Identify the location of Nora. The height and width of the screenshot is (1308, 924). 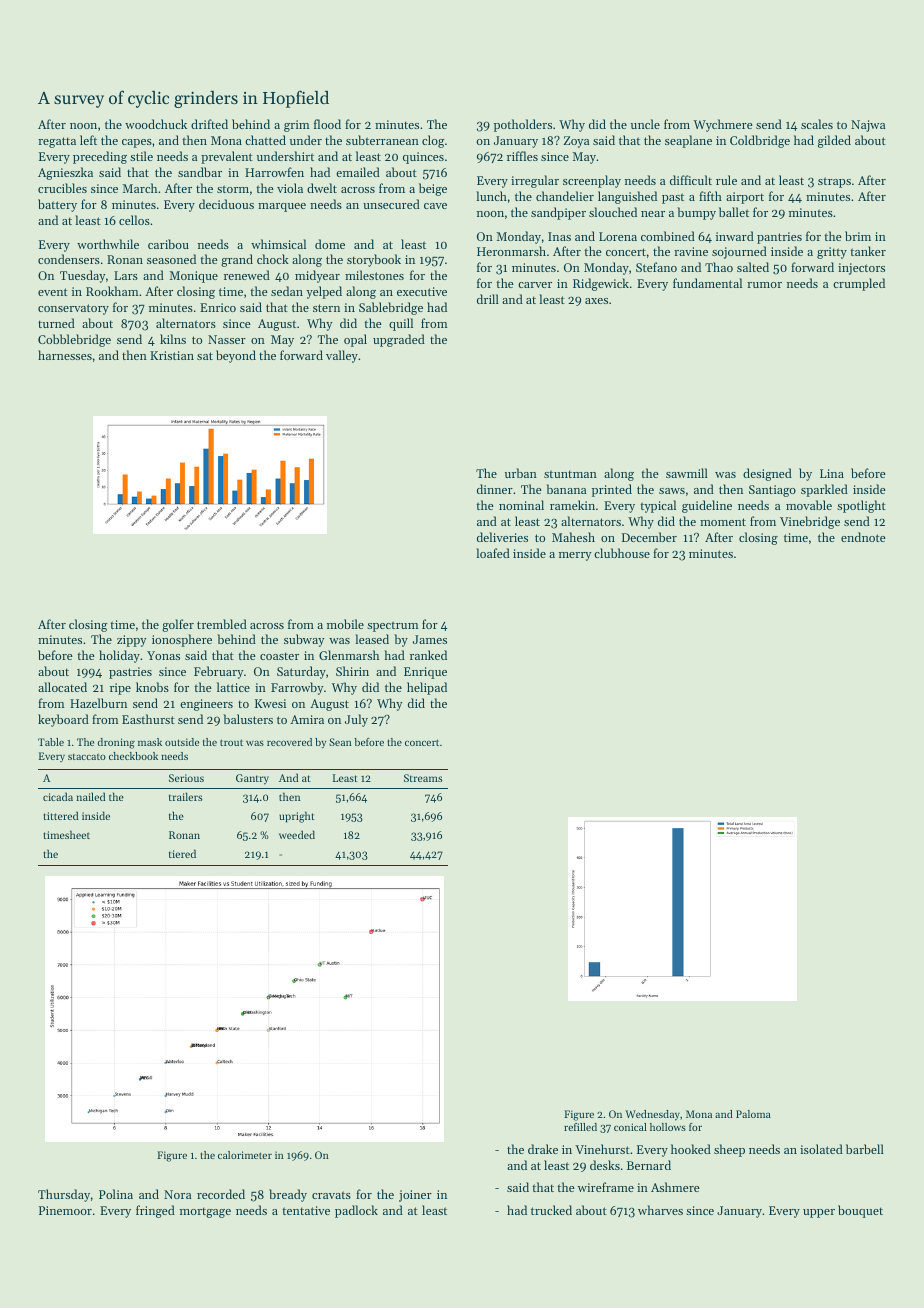
(177, 1194).
